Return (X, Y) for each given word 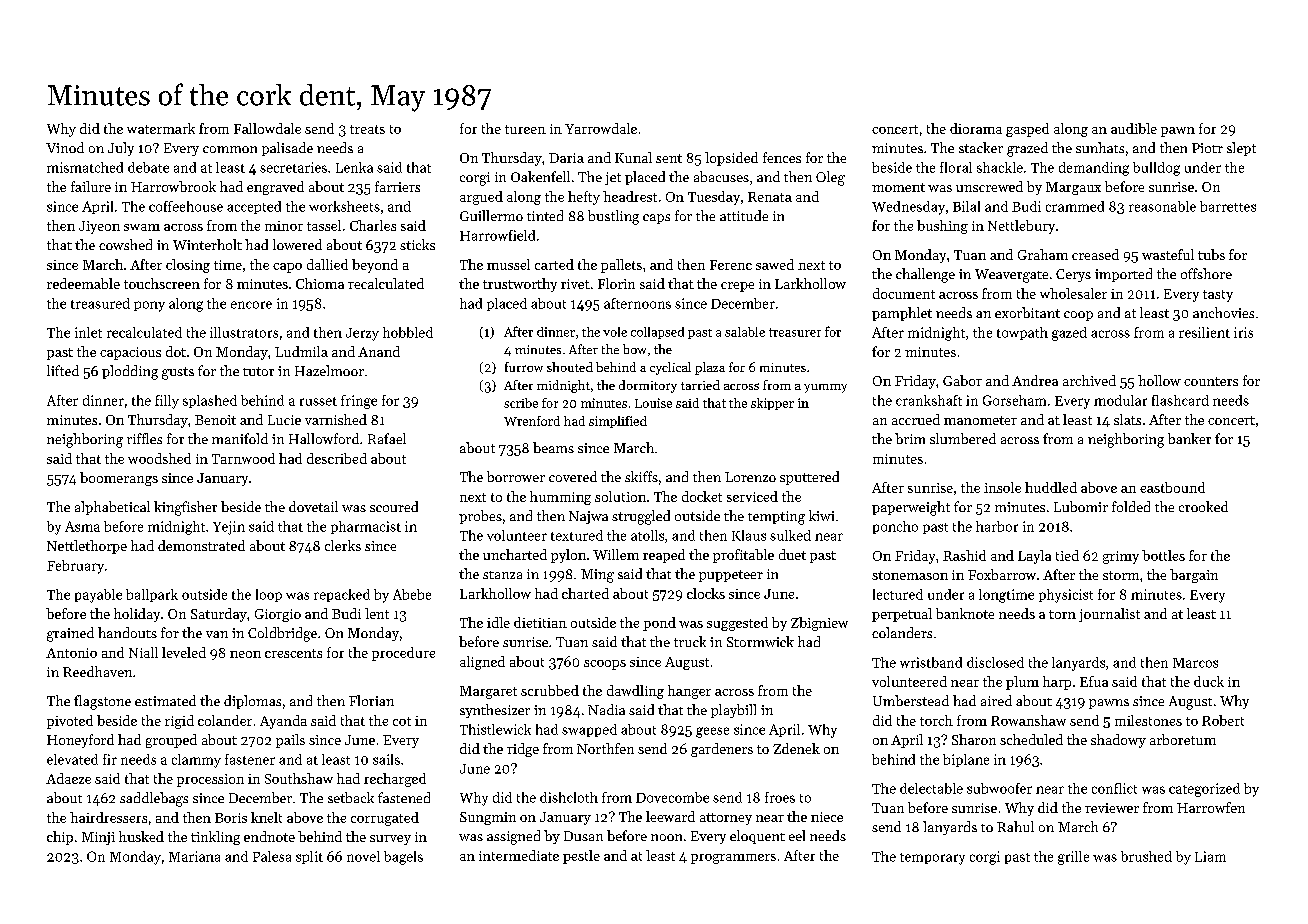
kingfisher (185, 508)
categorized (1204, 790)
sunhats (1100, 147)
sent (669, 158)
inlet (88, 332)
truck (690, 641)
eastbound (1172, 487)
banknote (965, 613)
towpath (1022, 333)
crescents (293, 653)
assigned (513, 837)
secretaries (293, 167)
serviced (752, 496)
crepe (737, 287)
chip (60, 838)
